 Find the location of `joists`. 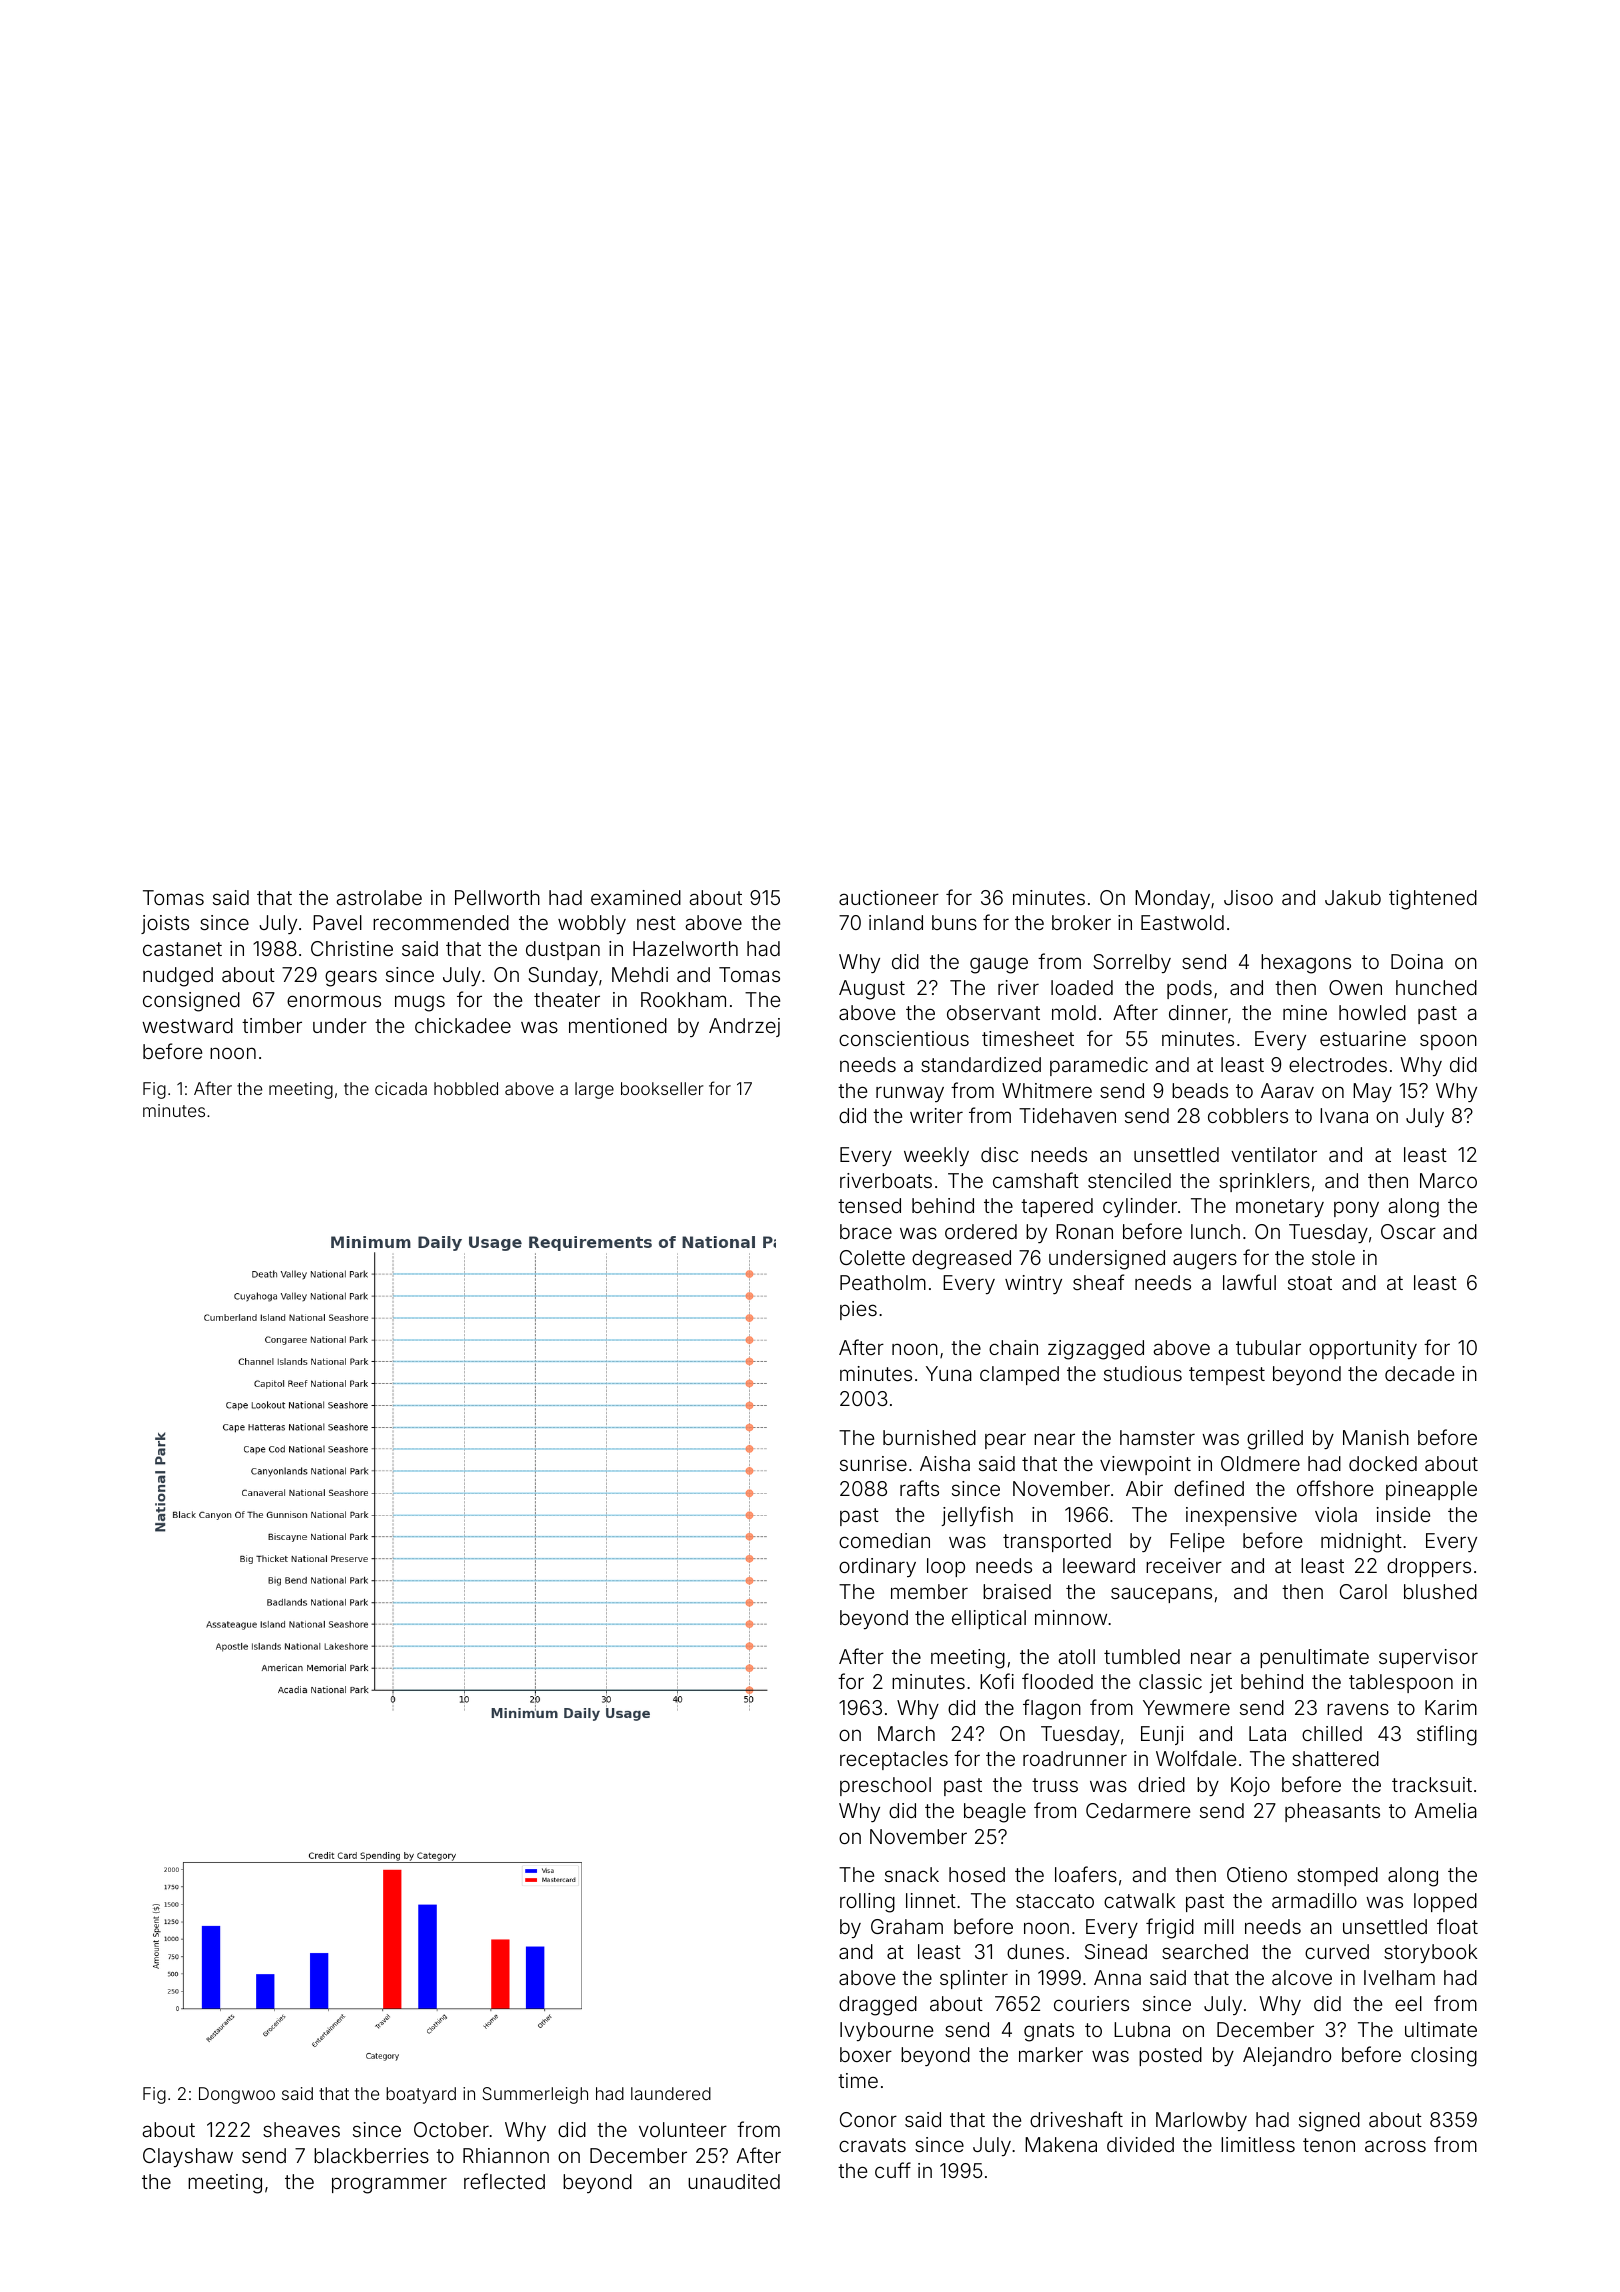

joists is located at coordinates (165, 924).
